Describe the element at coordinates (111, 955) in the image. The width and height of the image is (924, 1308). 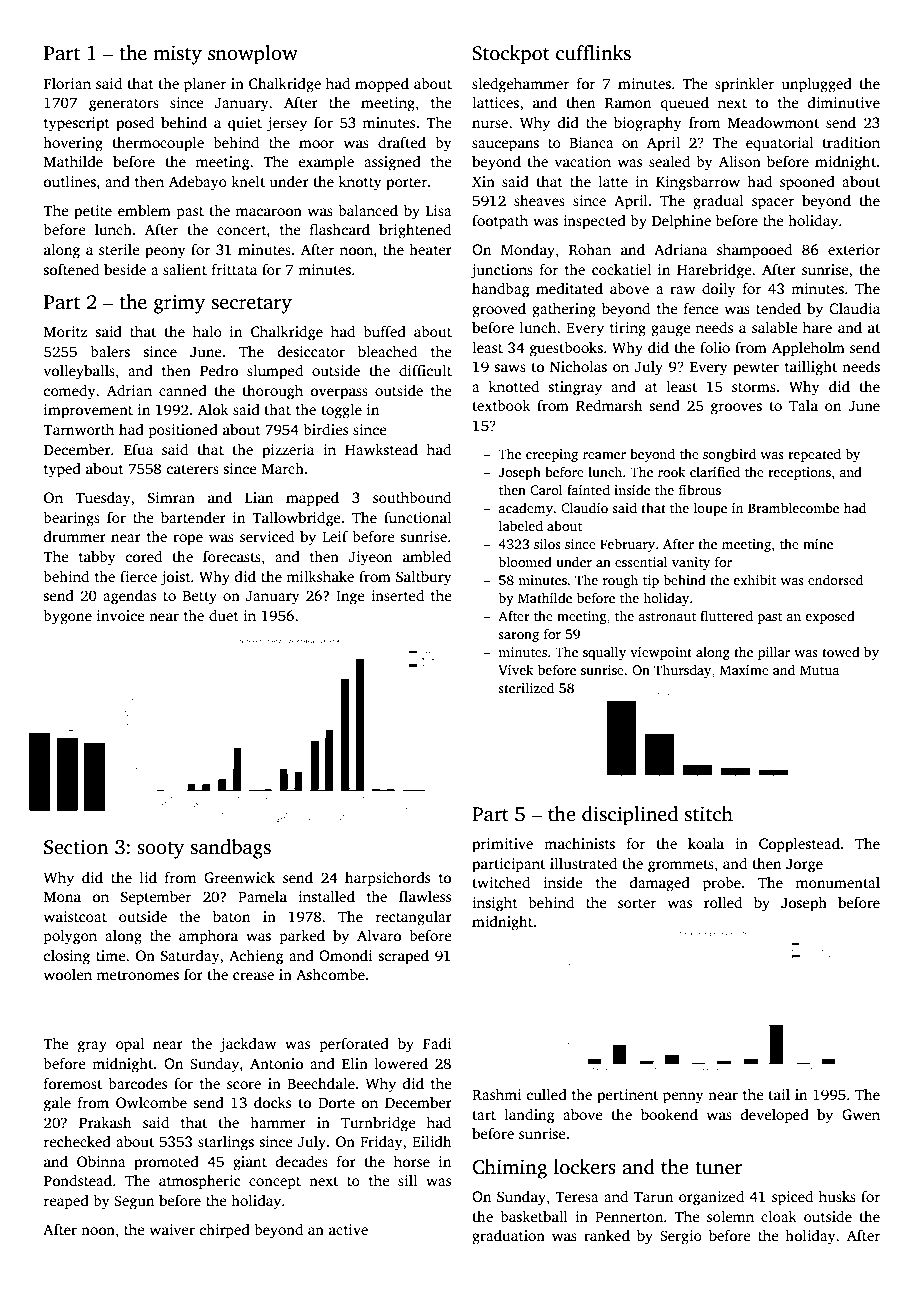
I see `time` at that location.
